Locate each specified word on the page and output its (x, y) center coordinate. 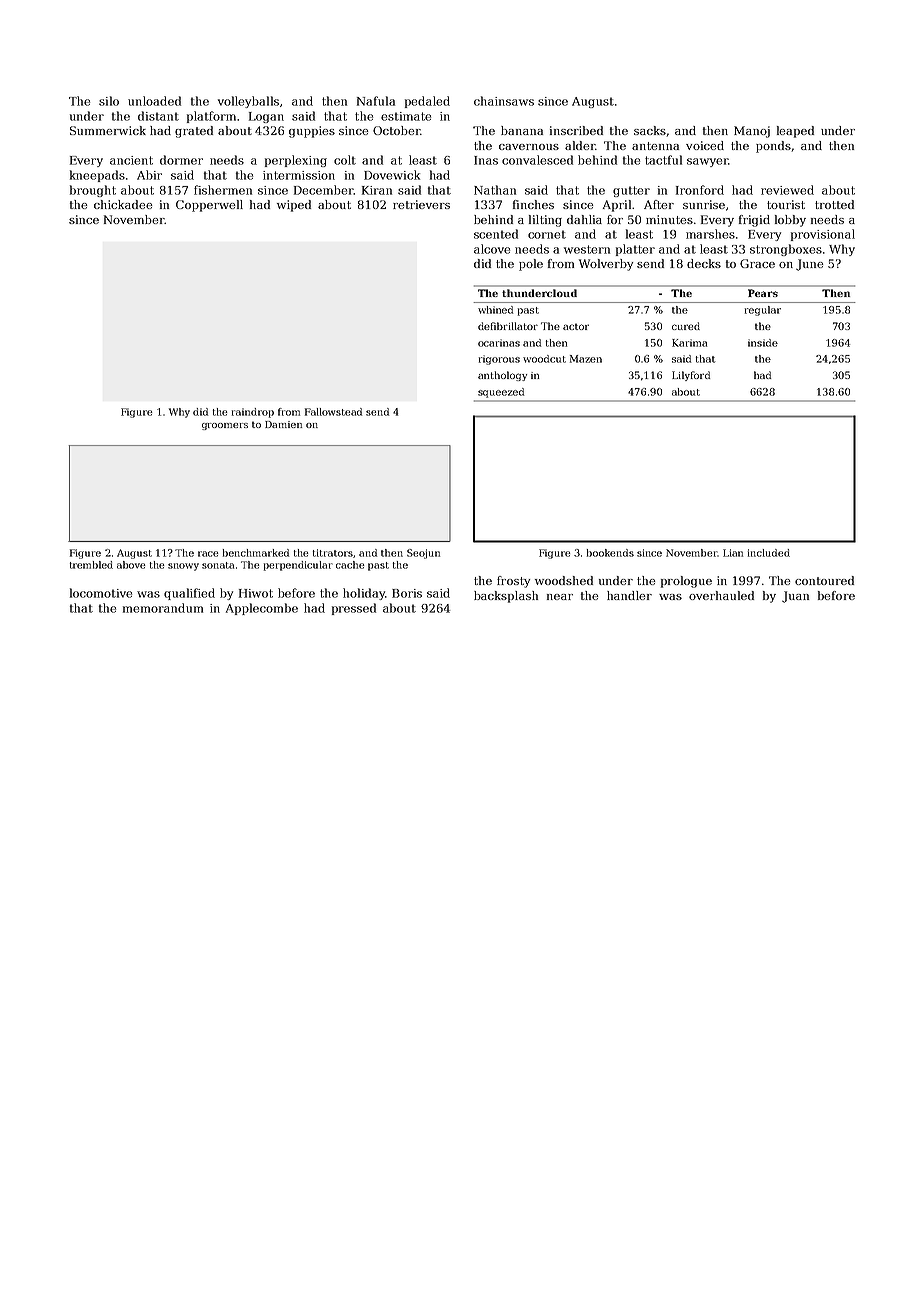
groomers (225, 426)
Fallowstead (333, 412)
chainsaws (504, 101)
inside (763, 343)
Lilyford (691, 376)
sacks (650, 130)
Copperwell (209, 206)
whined (495, 310)
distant (158, 116)
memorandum (163, 608)
